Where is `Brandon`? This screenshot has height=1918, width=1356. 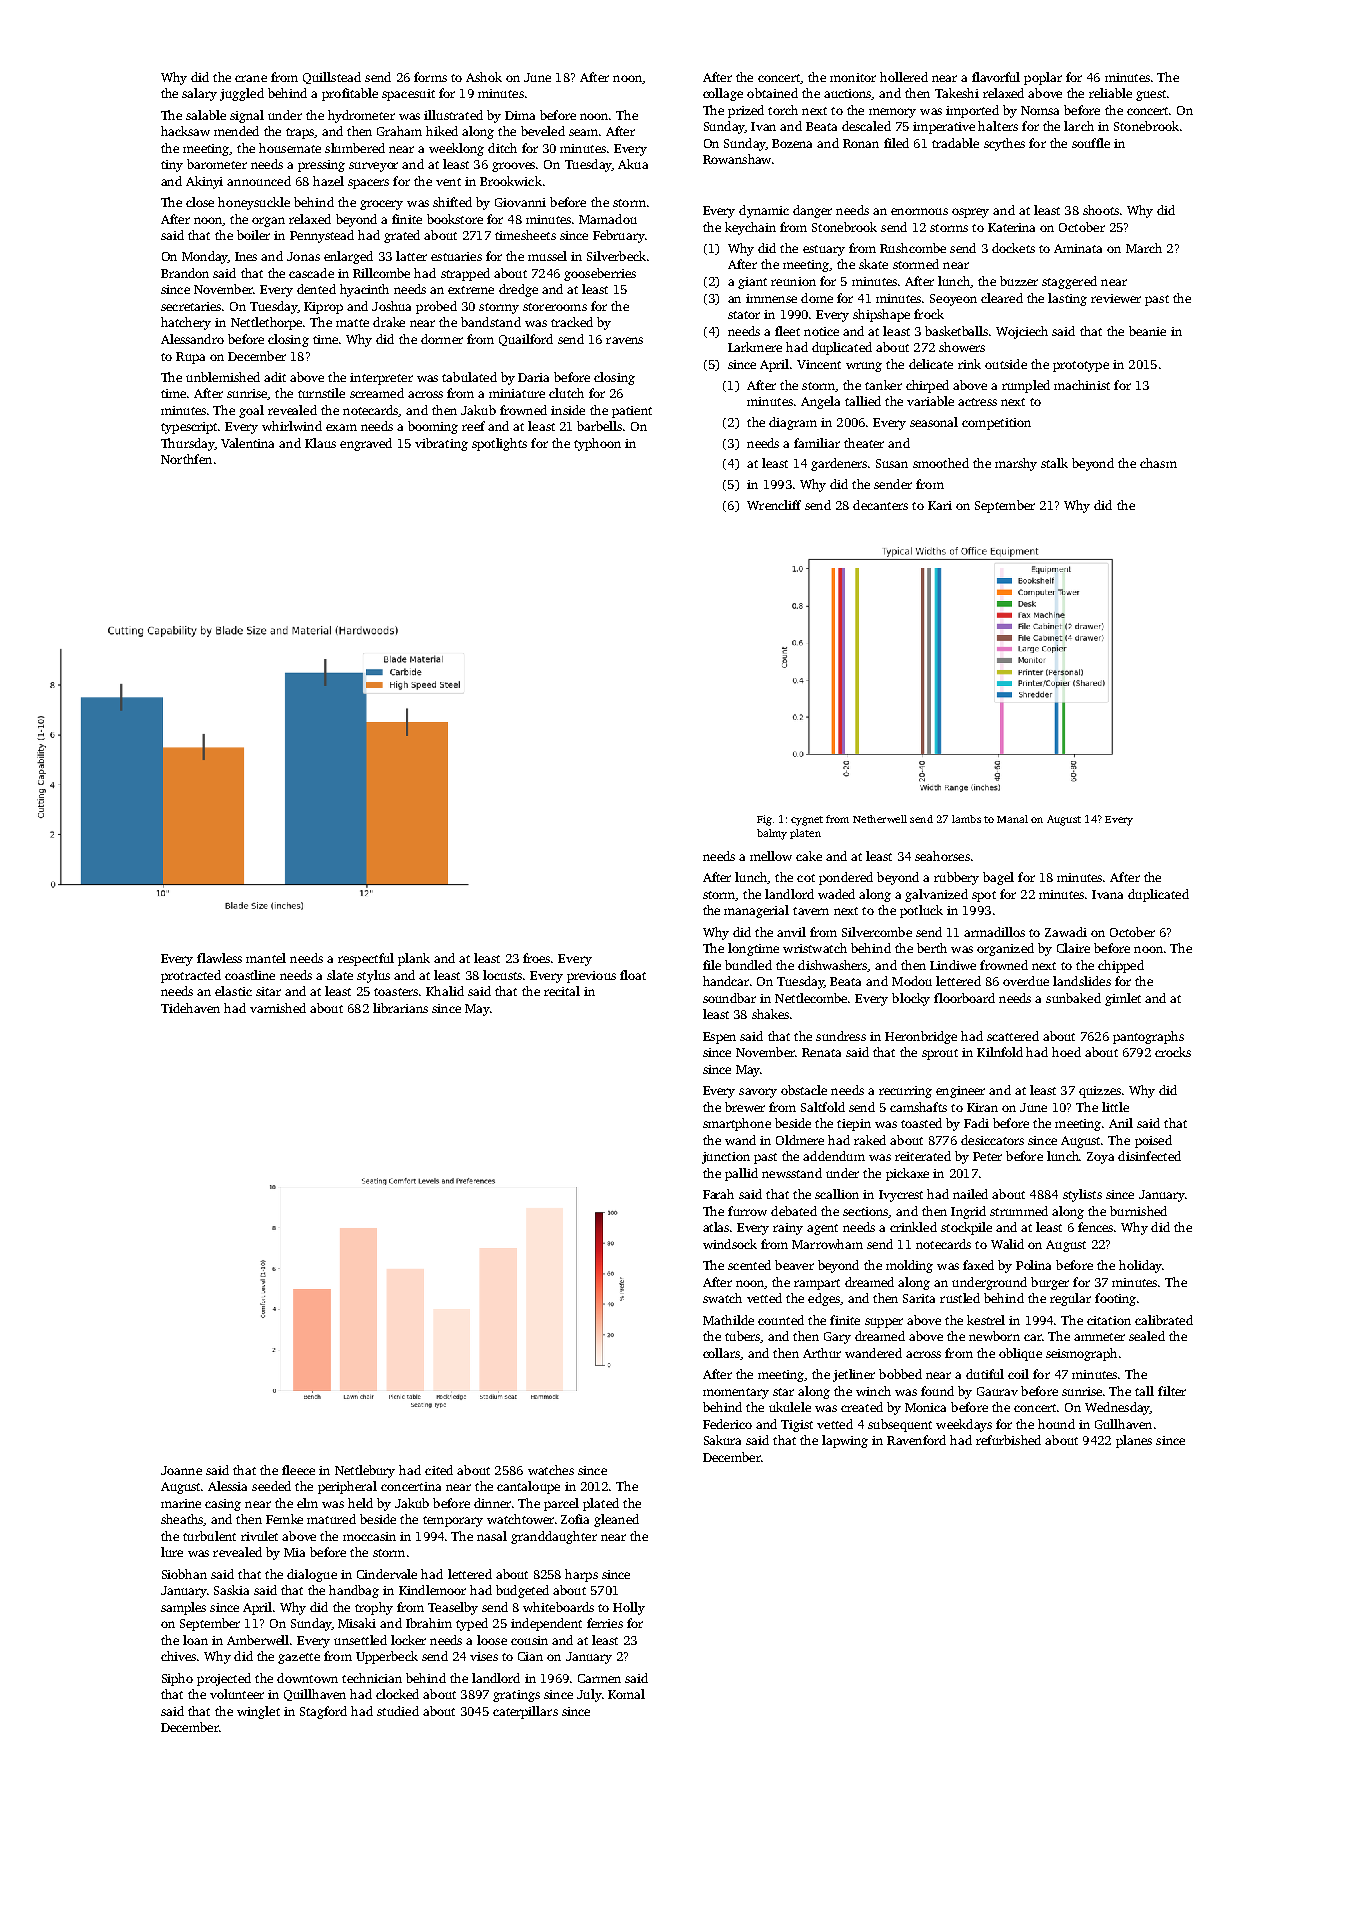
Brandon is located at coordinates (185, 273).
